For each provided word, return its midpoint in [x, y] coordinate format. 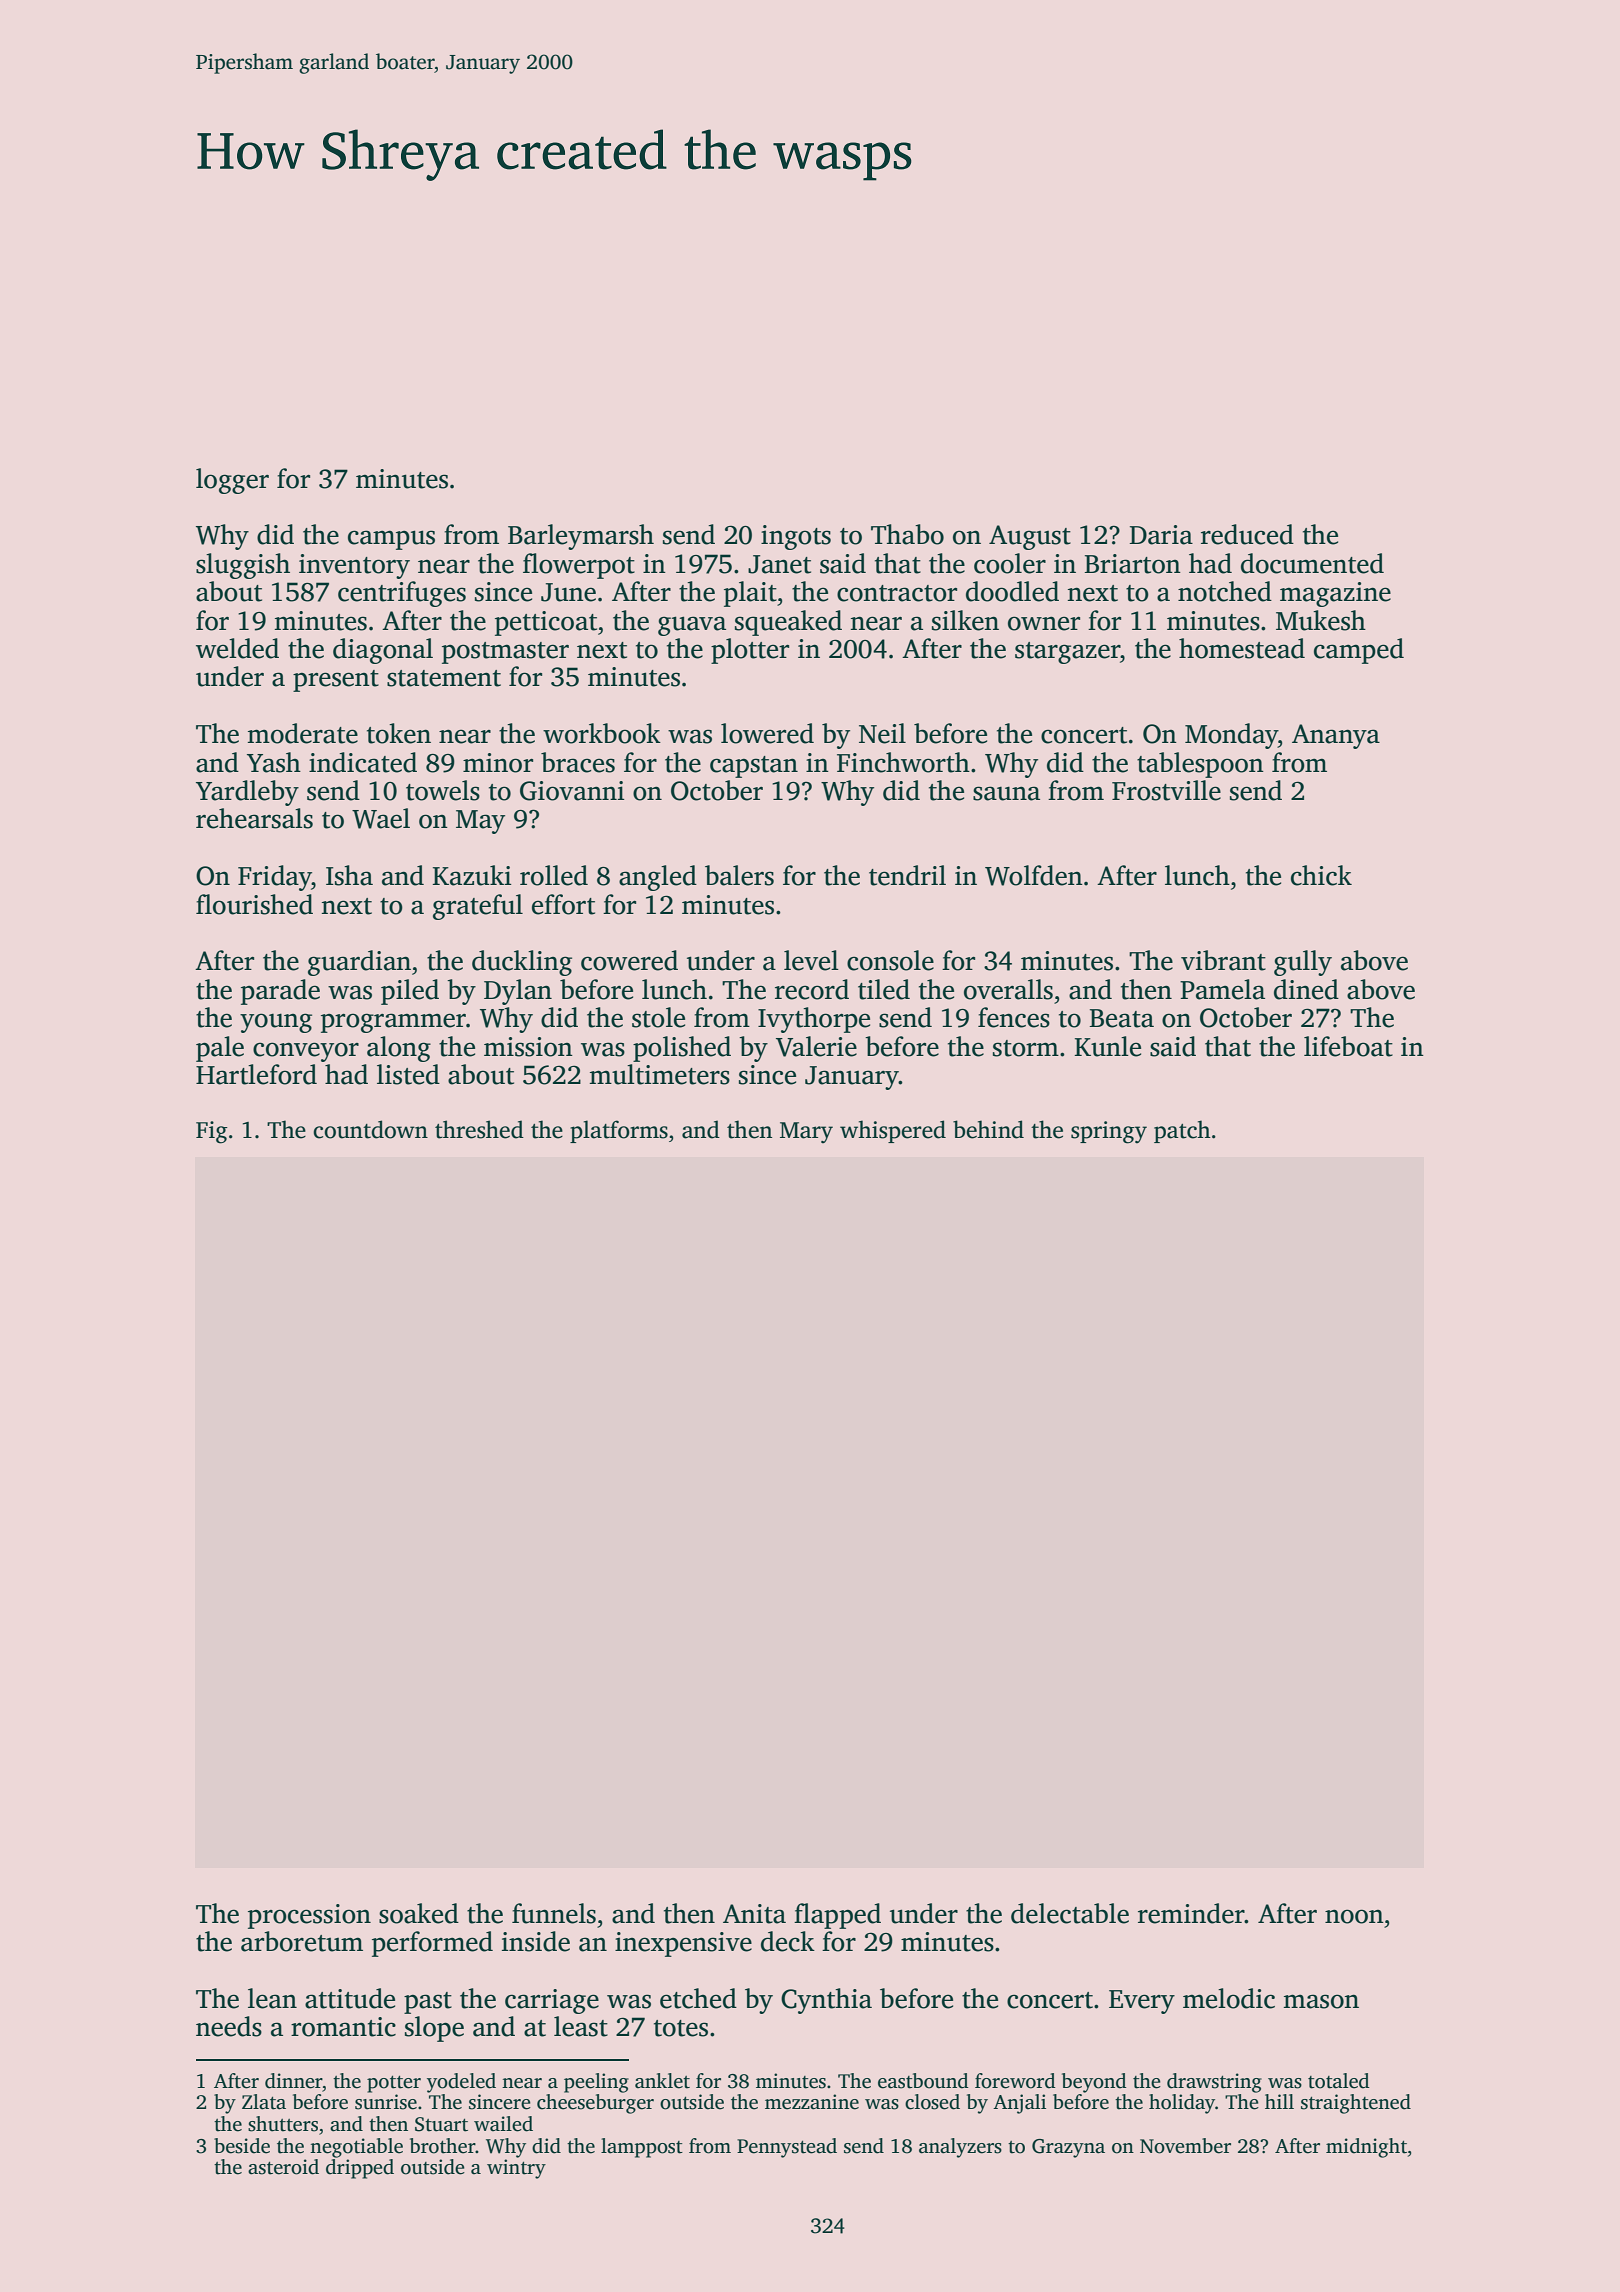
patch [1182, 1131]
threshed [479, 1129]
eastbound [923, 2081]
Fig [212, 1132]
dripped [360, 2169]
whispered [893, 1131]
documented [1312, 563]
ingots [796, 537]
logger [232, 481]
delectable [1070, 1913]
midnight [1366, 2148]
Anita [754, 1914]
